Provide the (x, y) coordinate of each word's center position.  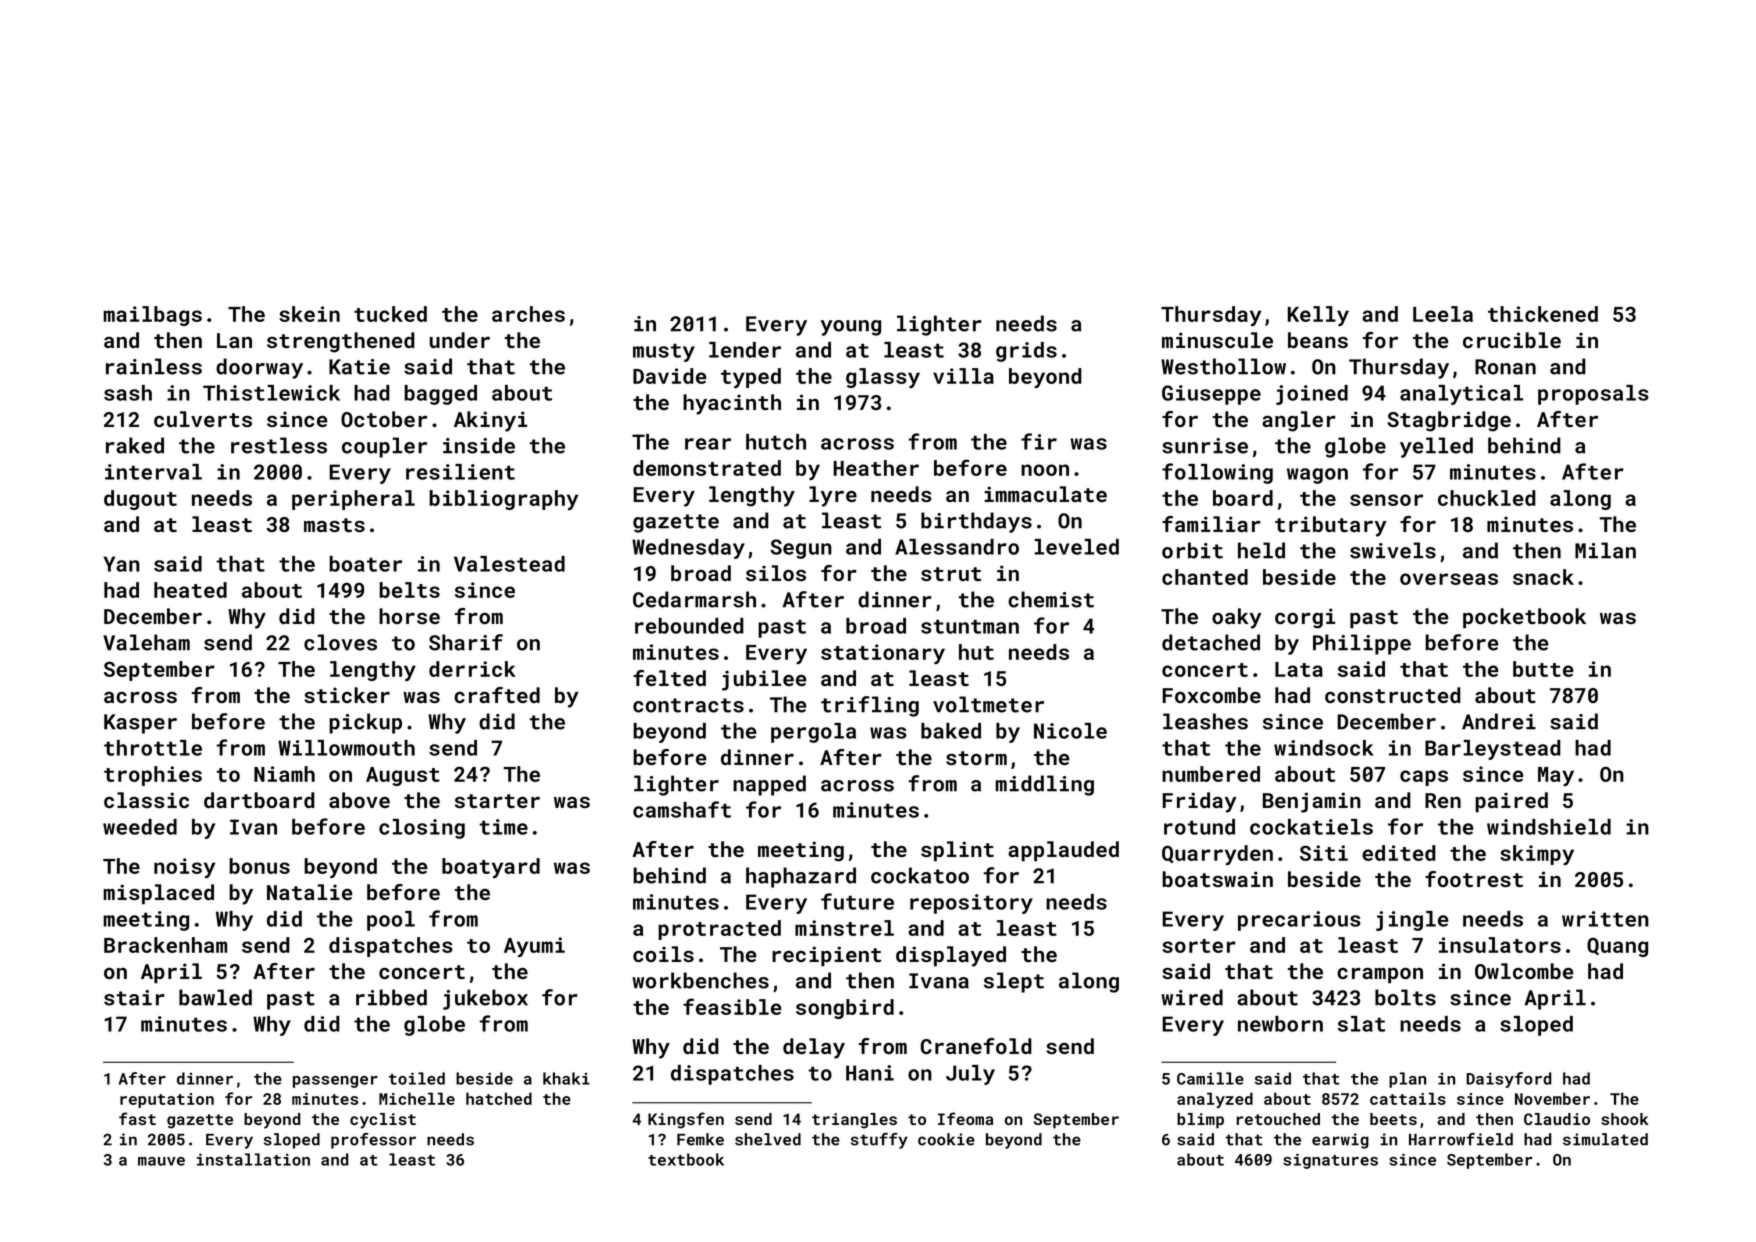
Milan (1605, 550)
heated (190, 590)
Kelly (1318, 316)
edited (1399, 853)
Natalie (310, 892)
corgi (1305, 618)
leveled (1076, 547)
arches (528, 314)
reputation (167, 1100)
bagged (440, 395)
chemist (1051, 599)
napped (769, 785)
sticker (347, 695)
